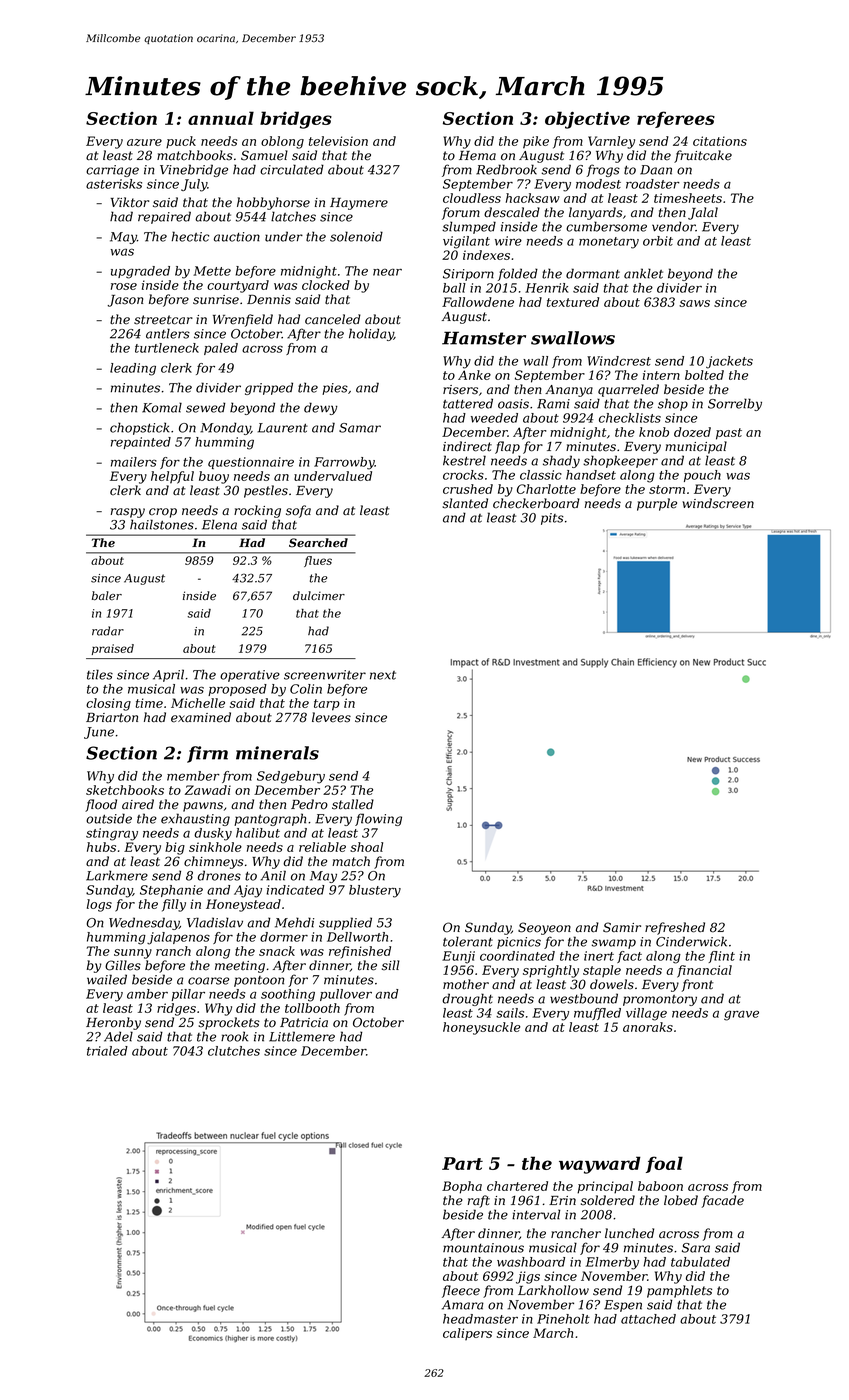 Image resolution: width=849 pixels, height=1400 pixels. I want to click on flood, so click(101, 805).
